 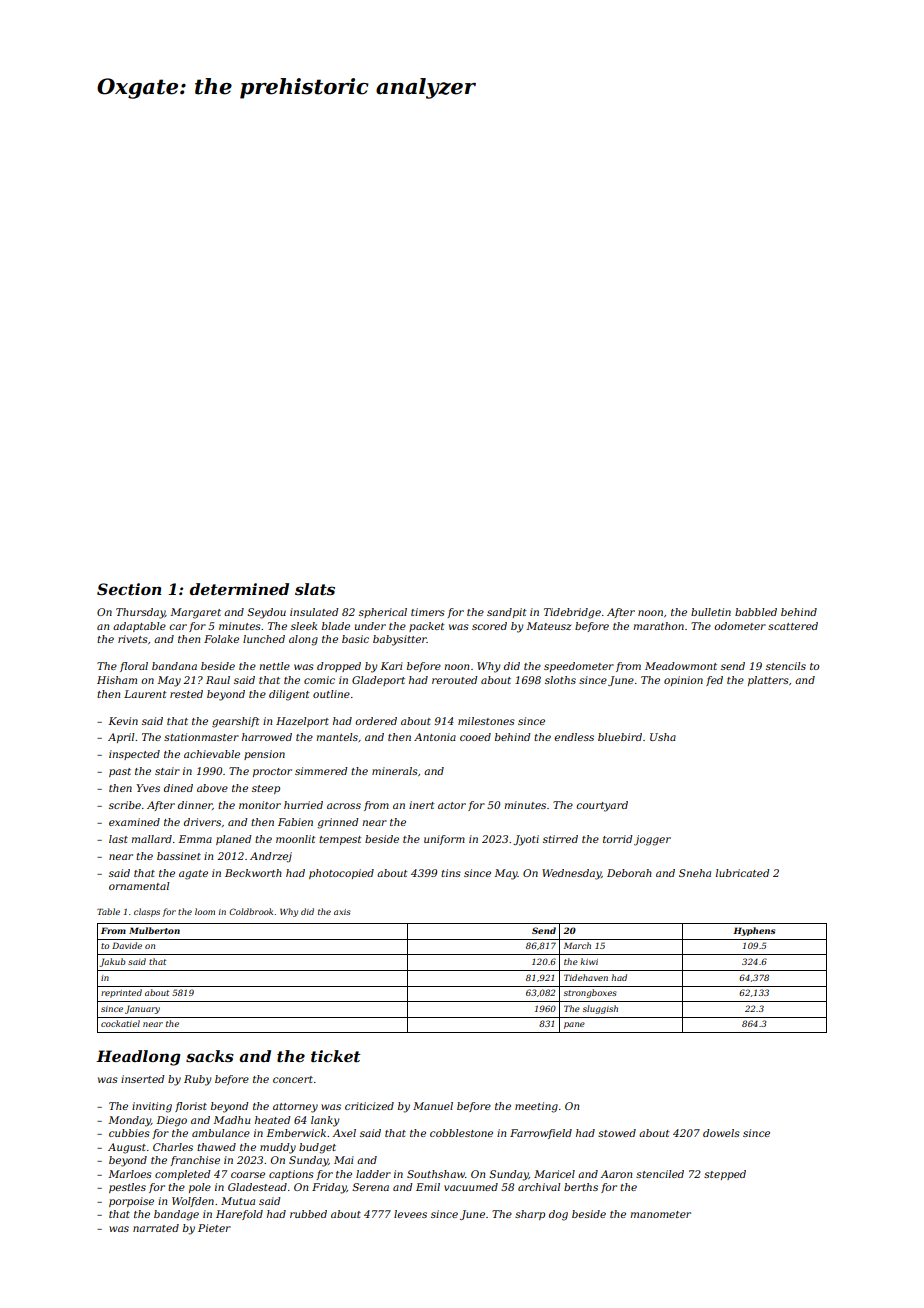 I want to click on fed, so click(x=714, y=681).
